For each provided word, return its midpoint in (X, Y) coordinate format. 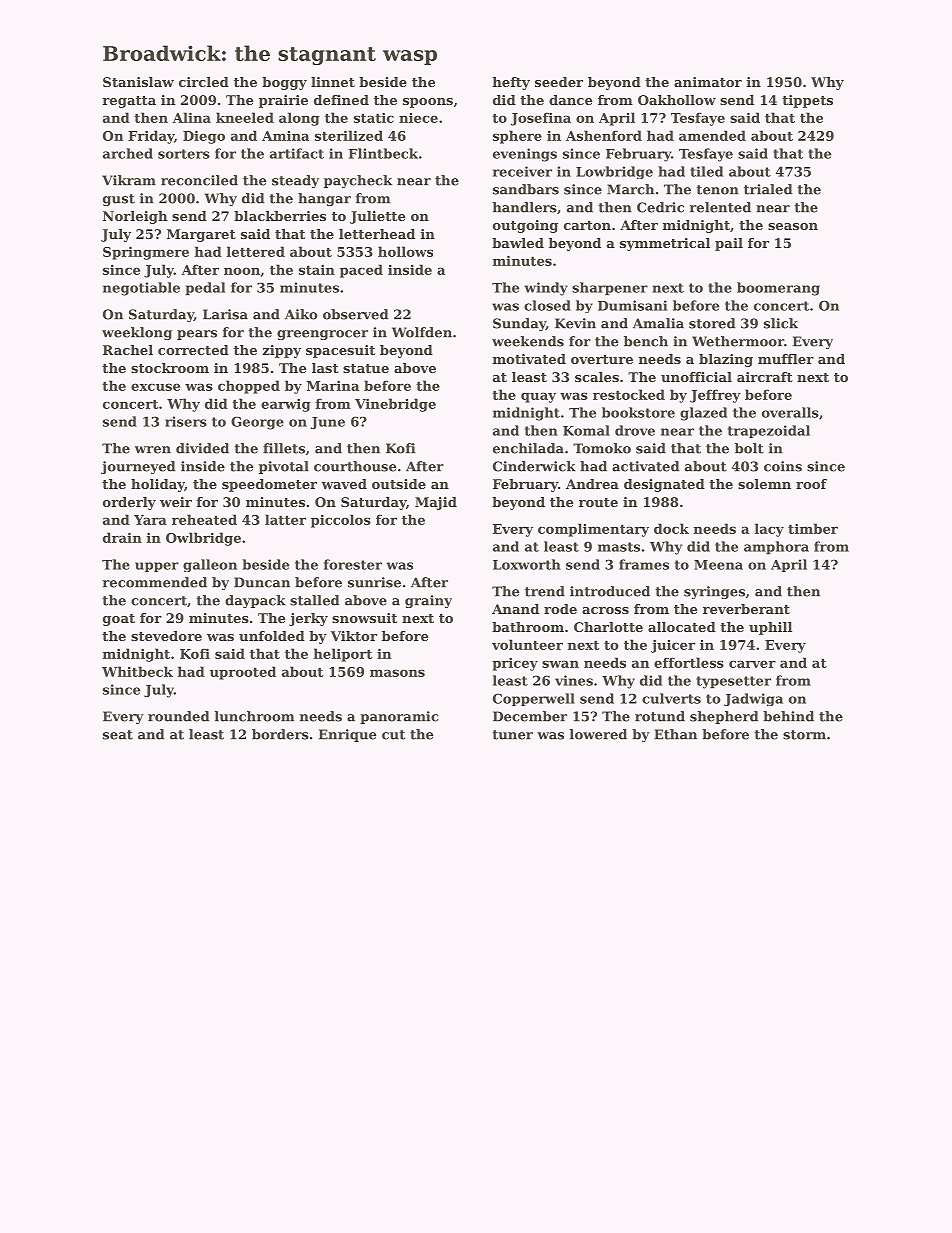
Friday (151, 137)
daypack (255, 601)
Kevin (575, 323)
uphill (770, 628)
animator (708, 82)
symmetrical (665, 244)
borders (280, 734)
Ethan (675, 734)
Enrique (347, 735)
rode (560, 609)
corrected (193, 350)
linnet (333, 82)
